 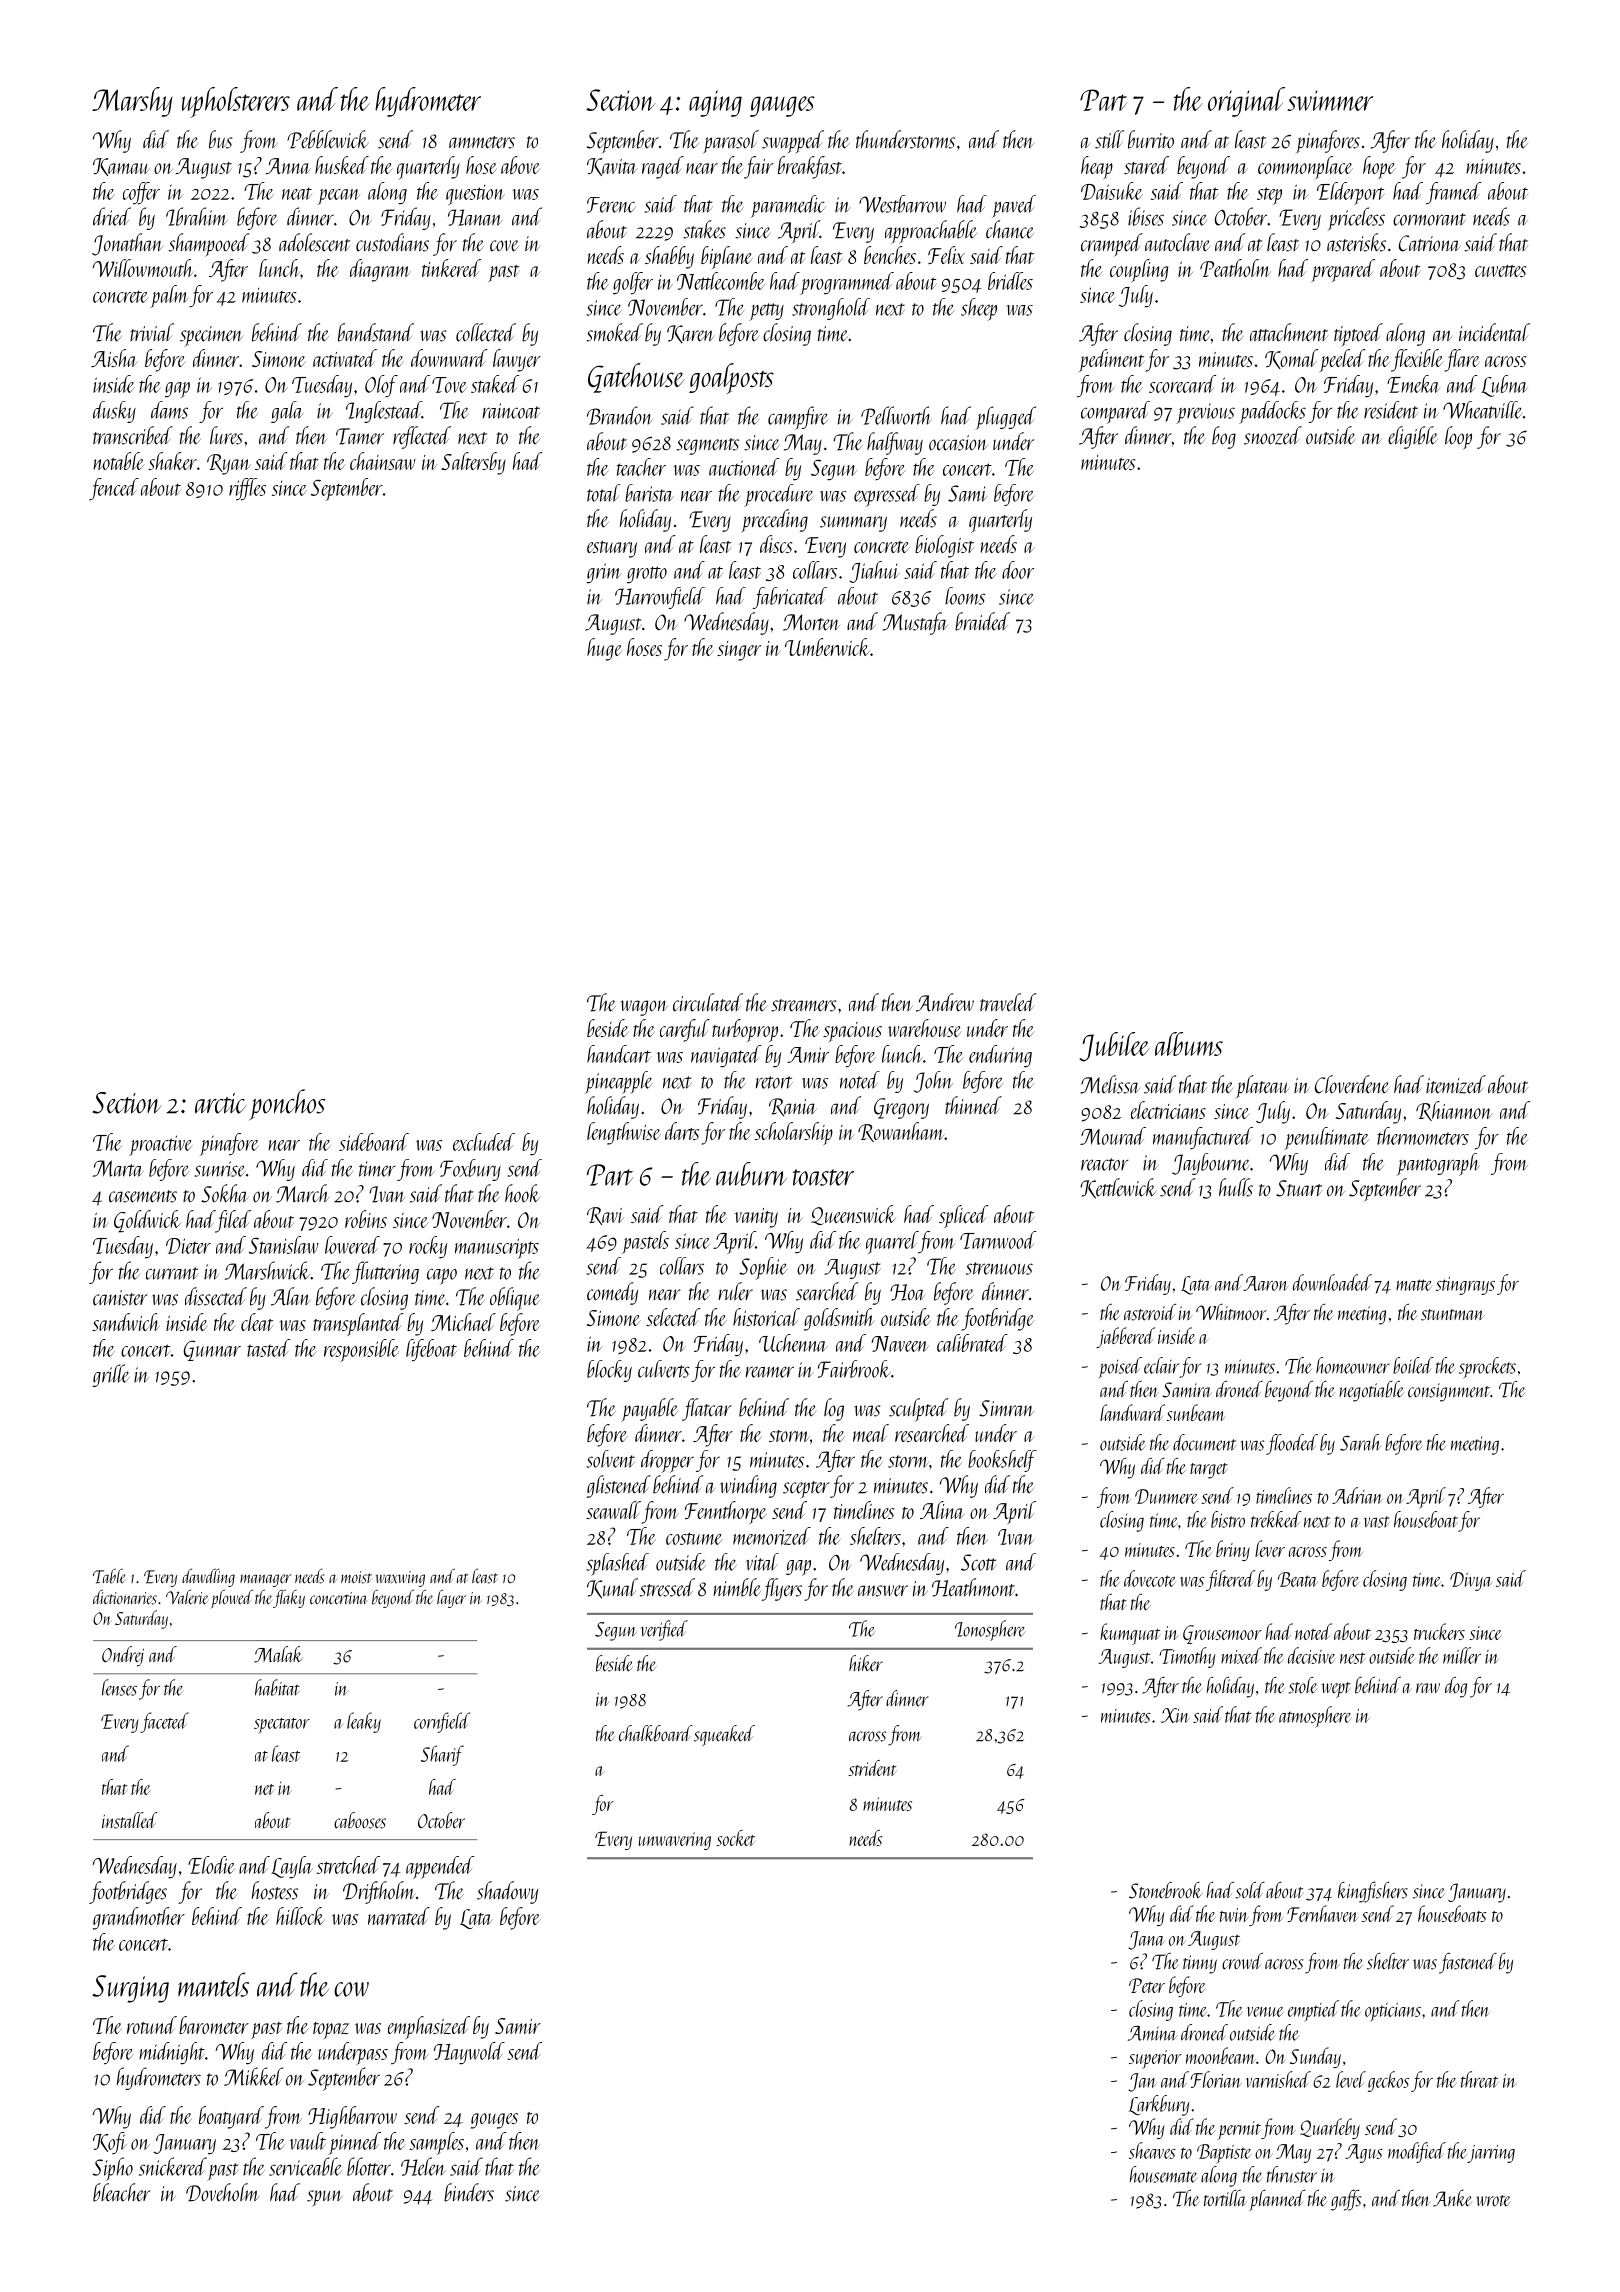 What do you see at coordinates (111, 1375) in the image?
I see `grille` at bounding box center [111, 1375].
